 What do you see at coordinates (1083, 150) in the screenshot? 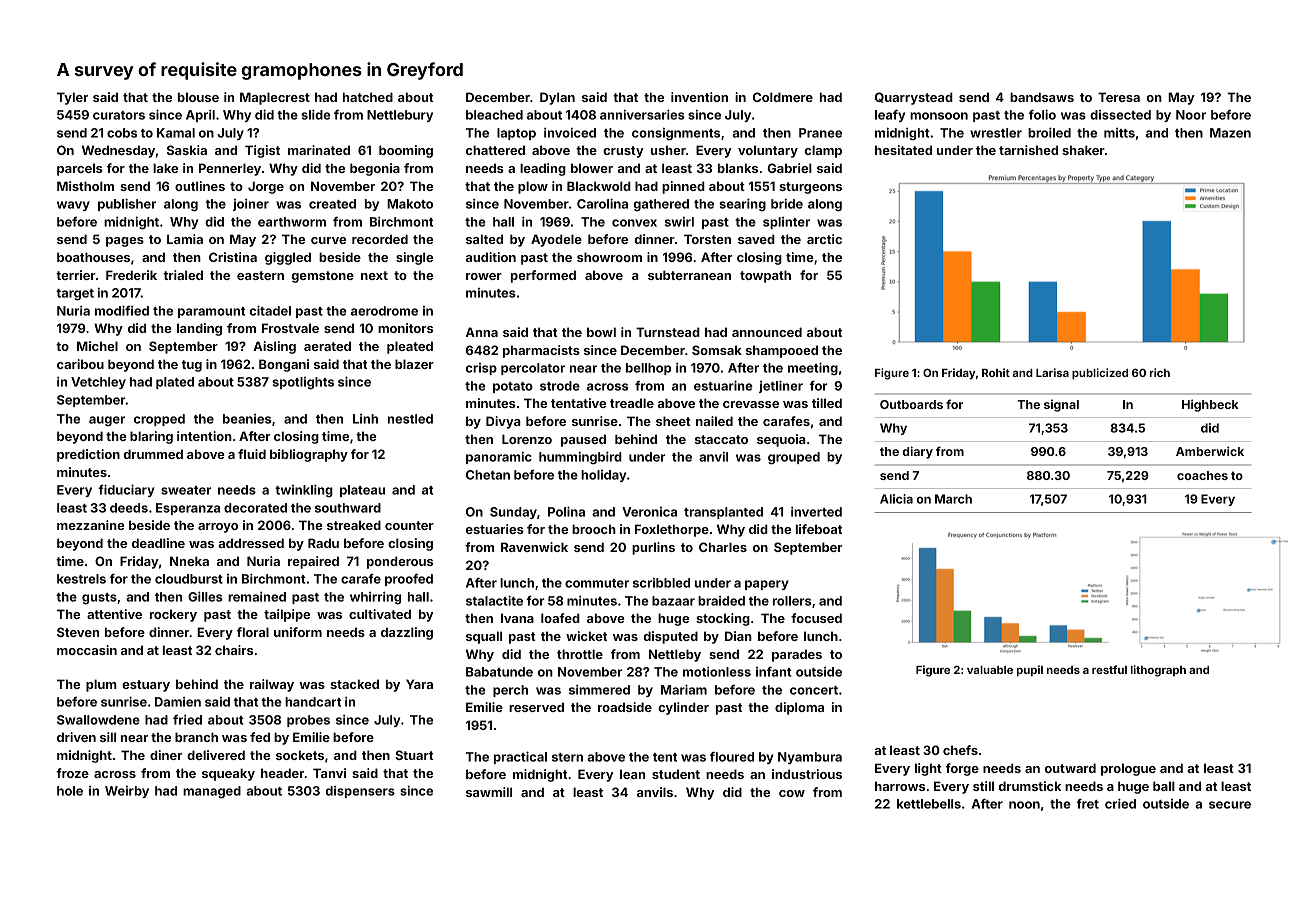
I see `shaker` at bounding box center [1083, 150].
